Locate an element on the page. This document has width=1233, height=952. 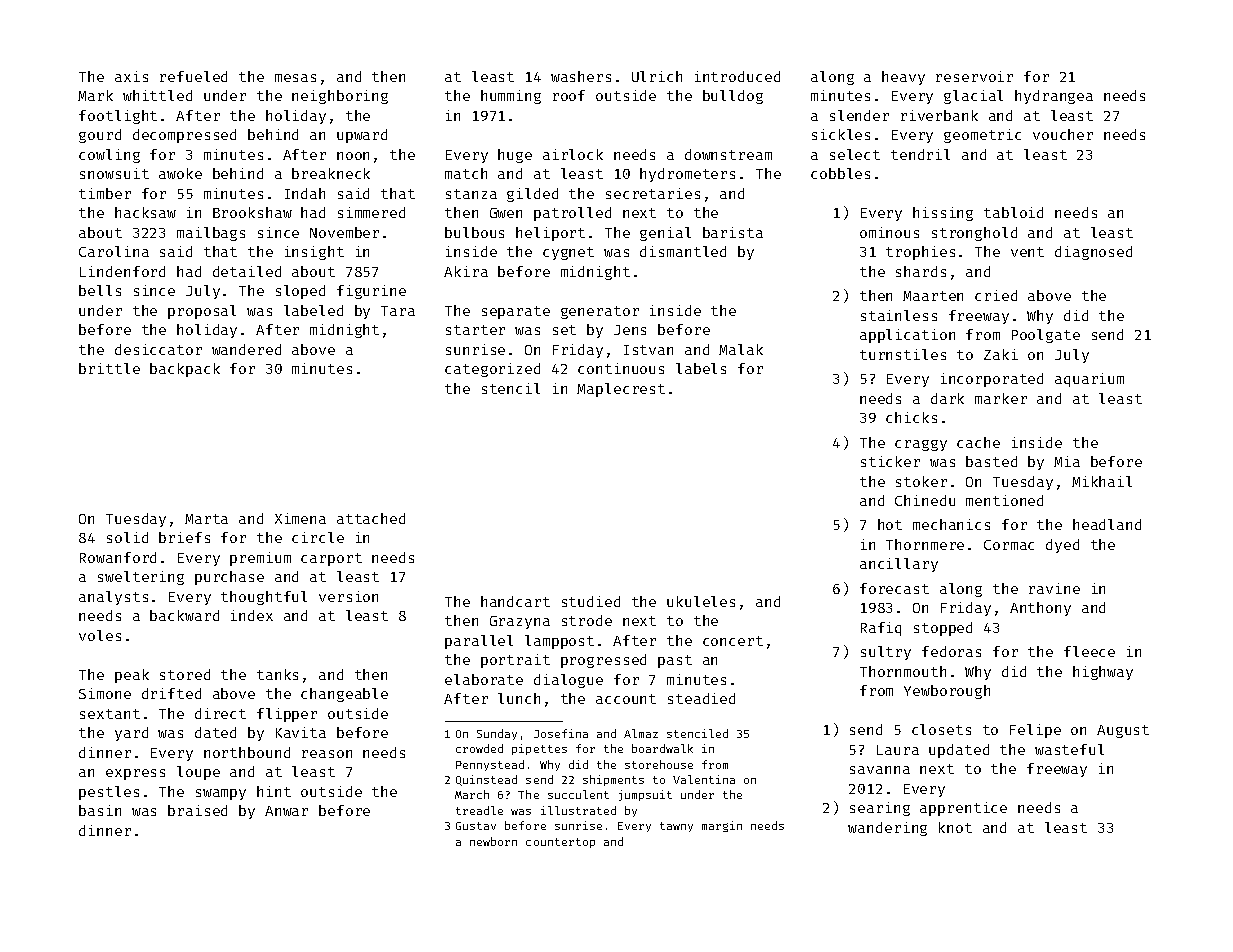
Maplecrest is located at coordinates (621, 390).
